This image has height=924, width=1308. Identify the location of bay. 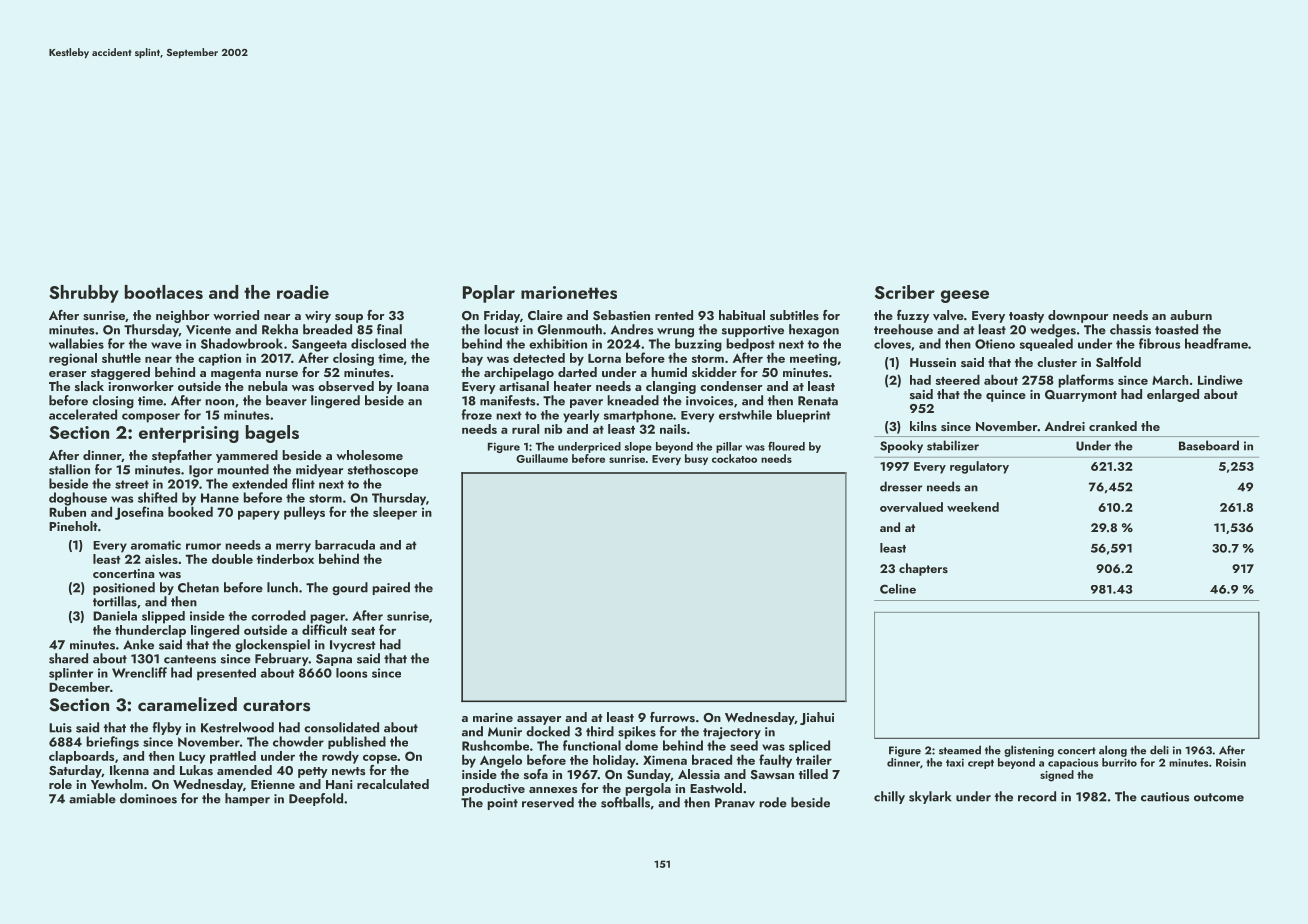
(472, 359).
